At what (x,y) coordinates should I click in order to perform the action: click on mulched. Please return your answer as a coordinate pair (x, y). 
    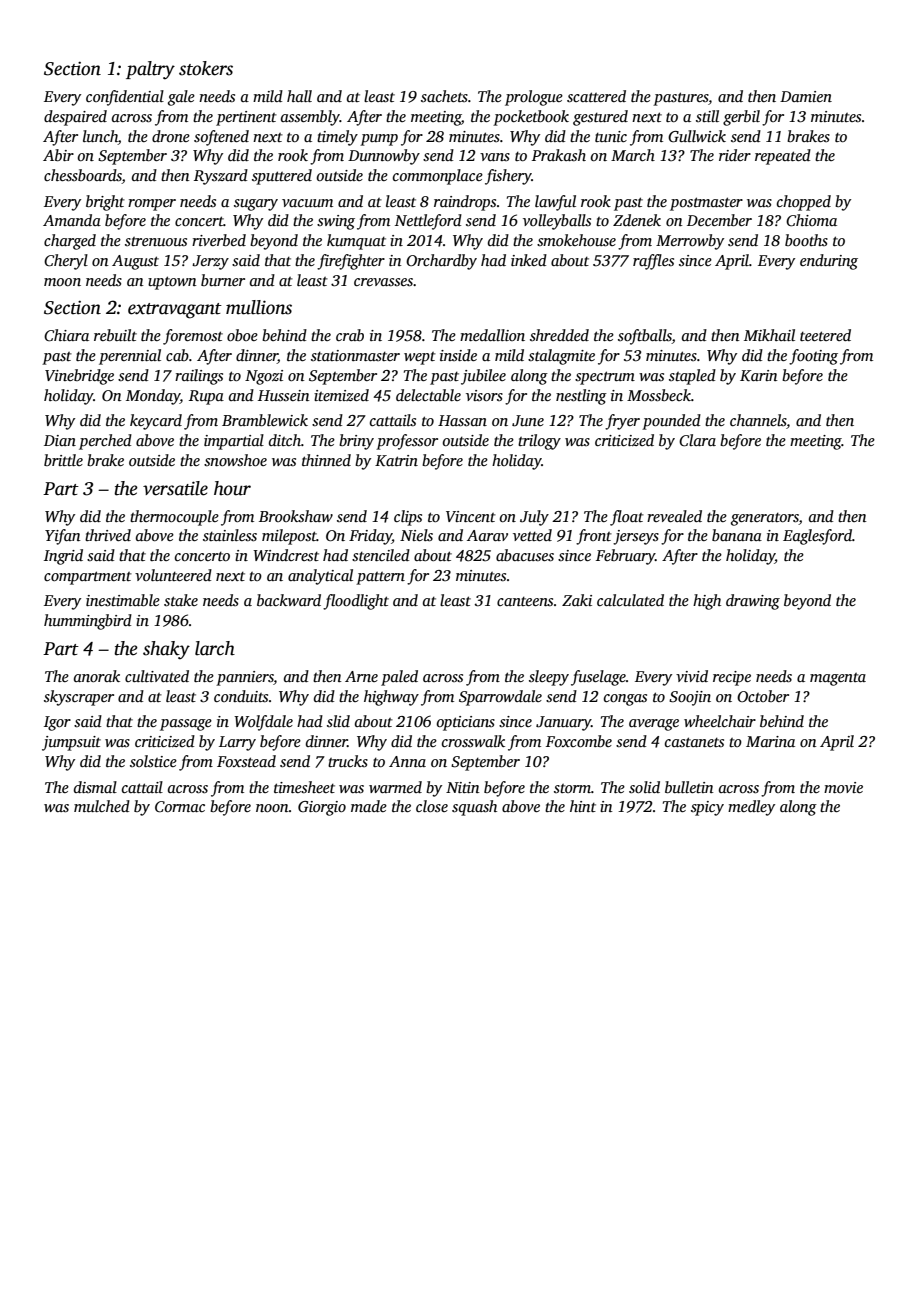
    Looking at the image, I should click on (102, 806).
